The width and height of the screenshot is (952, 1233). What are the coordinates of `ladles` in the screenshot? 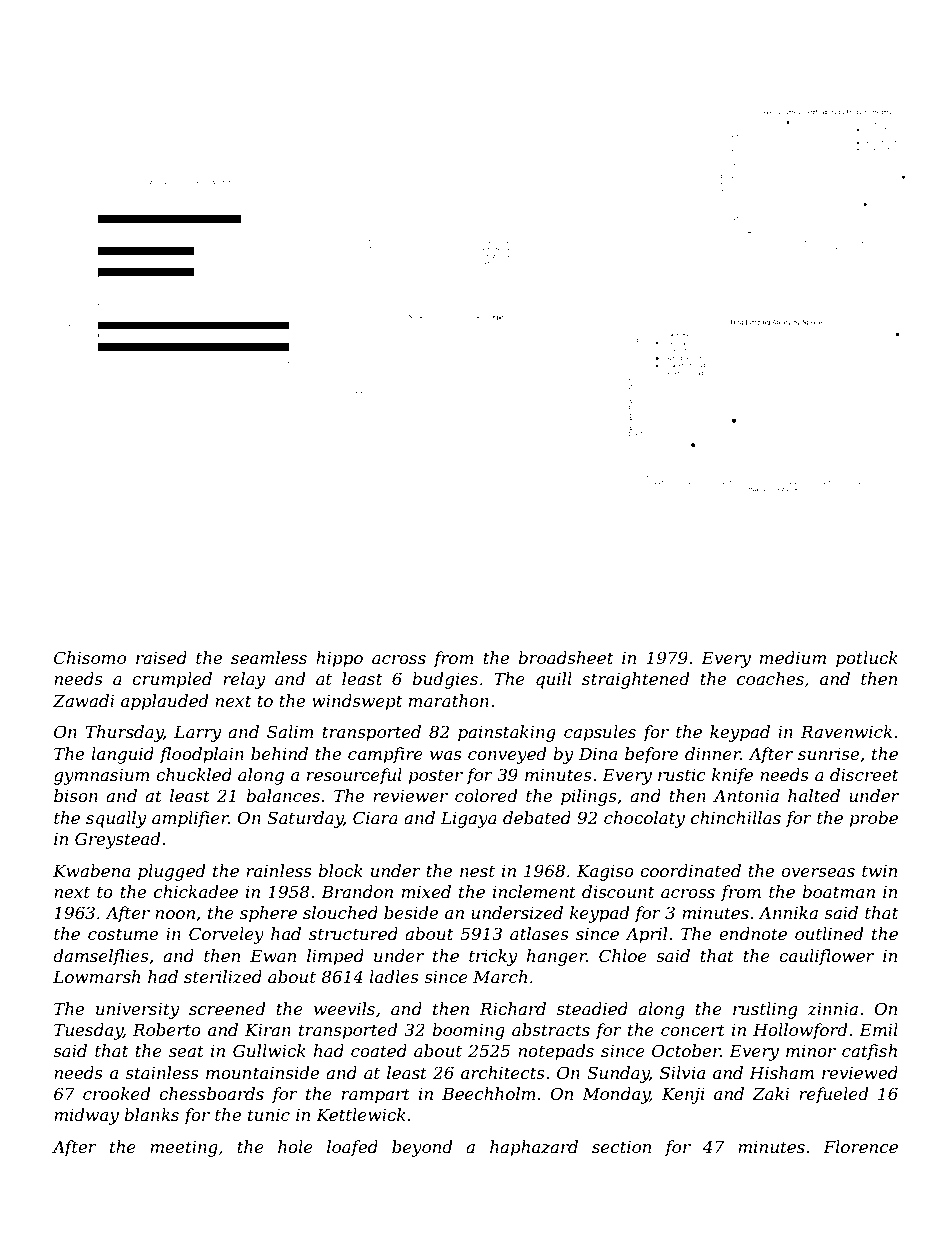 It's located at (394, 976).
